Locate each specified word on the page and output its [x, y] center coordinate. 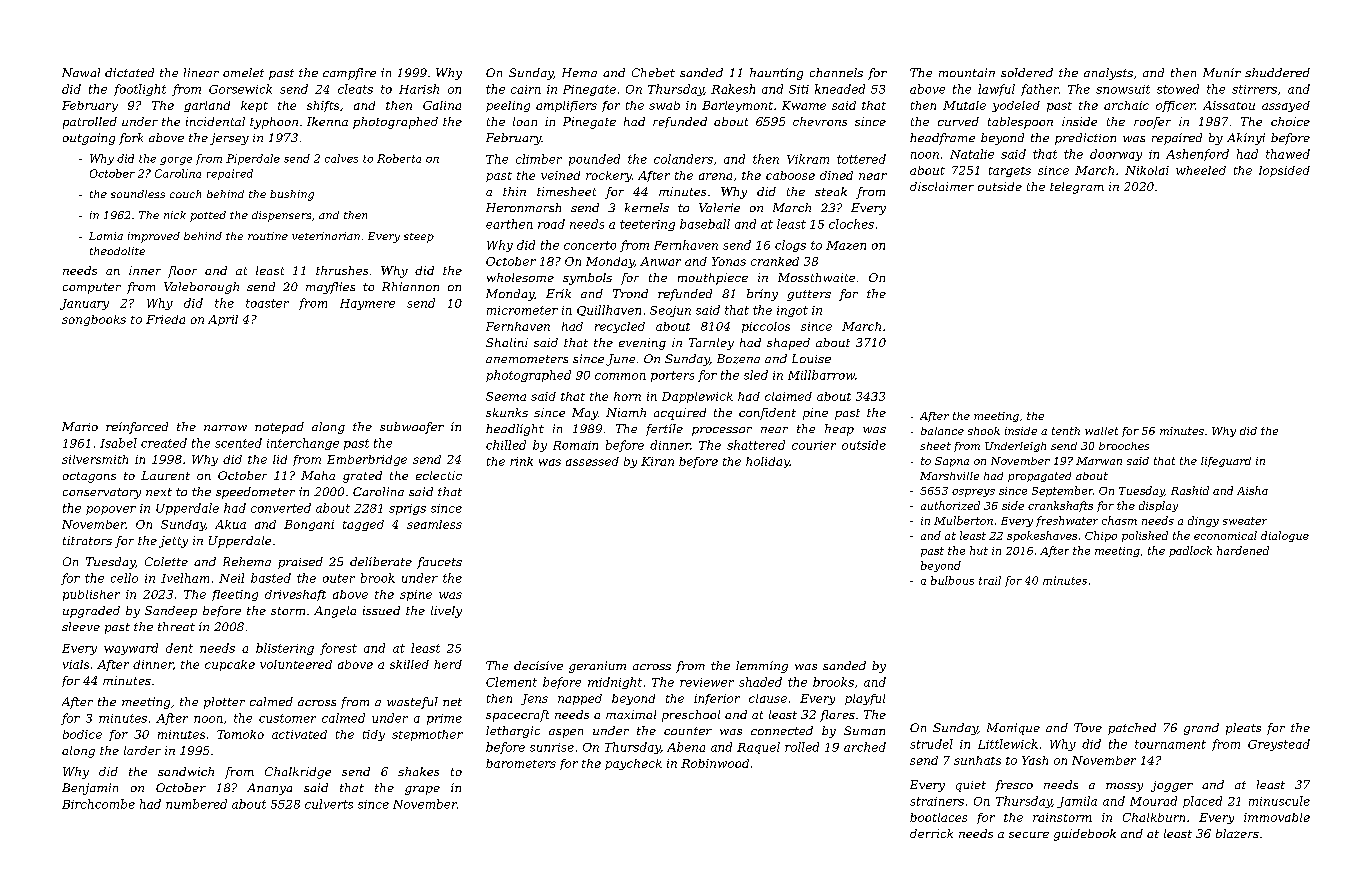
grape [422, 790]
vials [76, 664]
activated [299, 734]
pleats [1243, 729]
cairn [526, 89]
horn [627, 396]
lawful [996, 90]
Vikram [808, 159]
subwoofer [412, 428]
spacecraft [517, 716]
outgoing [89, 139]
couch [185, 194]
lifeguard [1226, 462]
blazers [1237, 833]
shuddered [1277, 72]
